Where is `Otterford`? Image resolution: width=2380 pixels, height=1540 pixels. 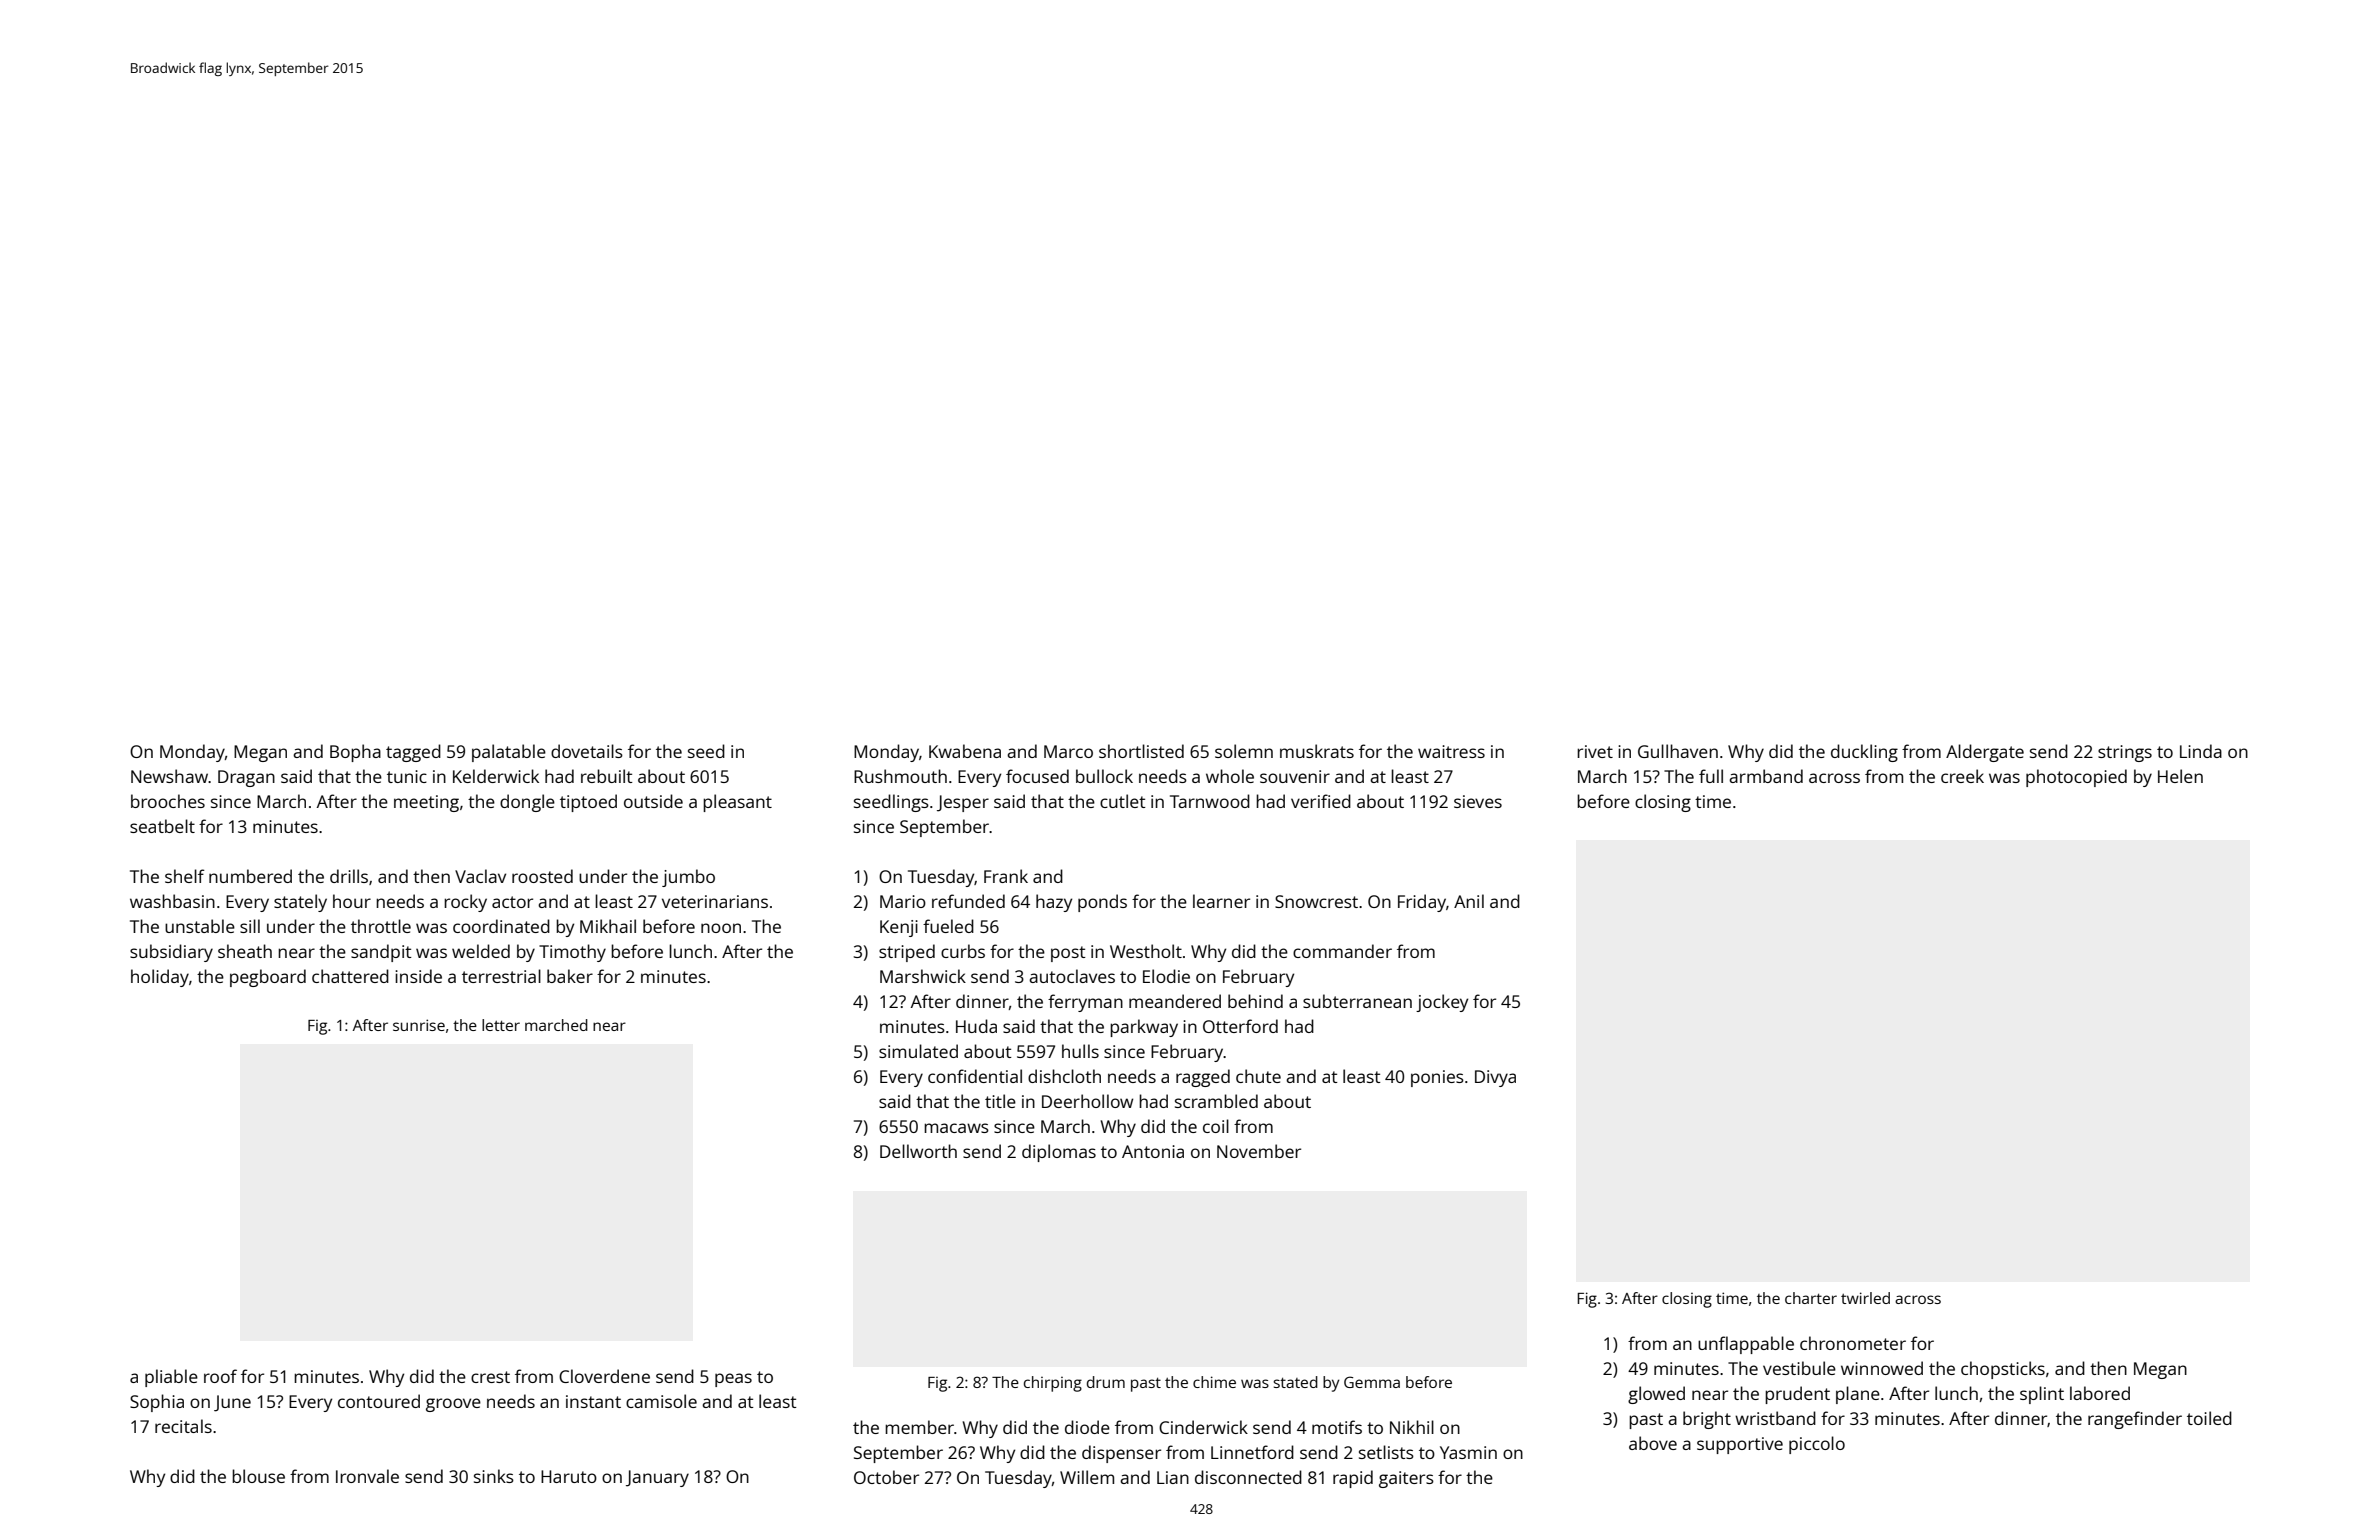 Otterford is located at coordinates (1240, 1026).
